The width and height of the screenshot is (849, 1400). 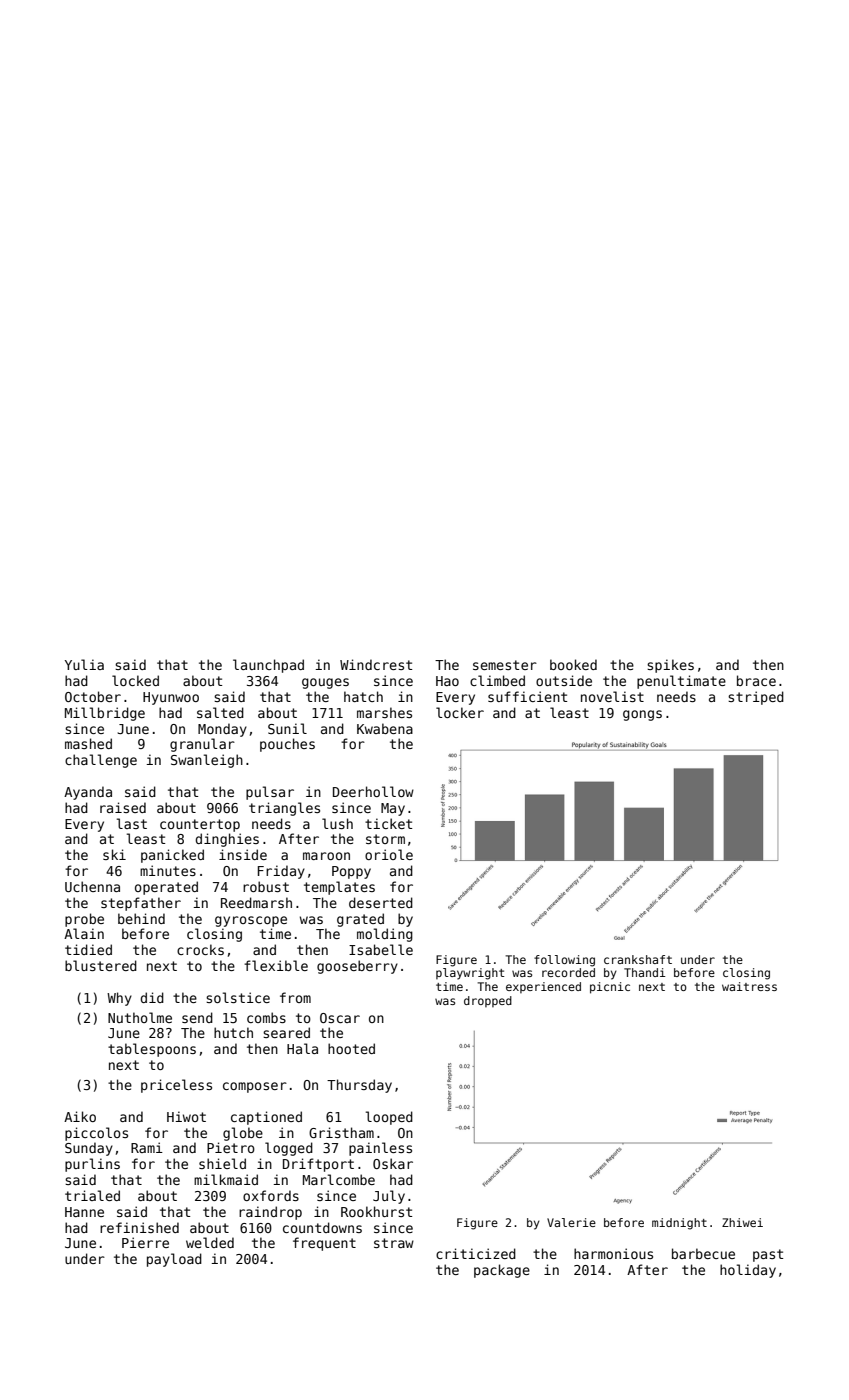 What do you see at coordinates (324, 1244) in the screenshot?
I see `frequent` at bounding box center [324, 1244].
